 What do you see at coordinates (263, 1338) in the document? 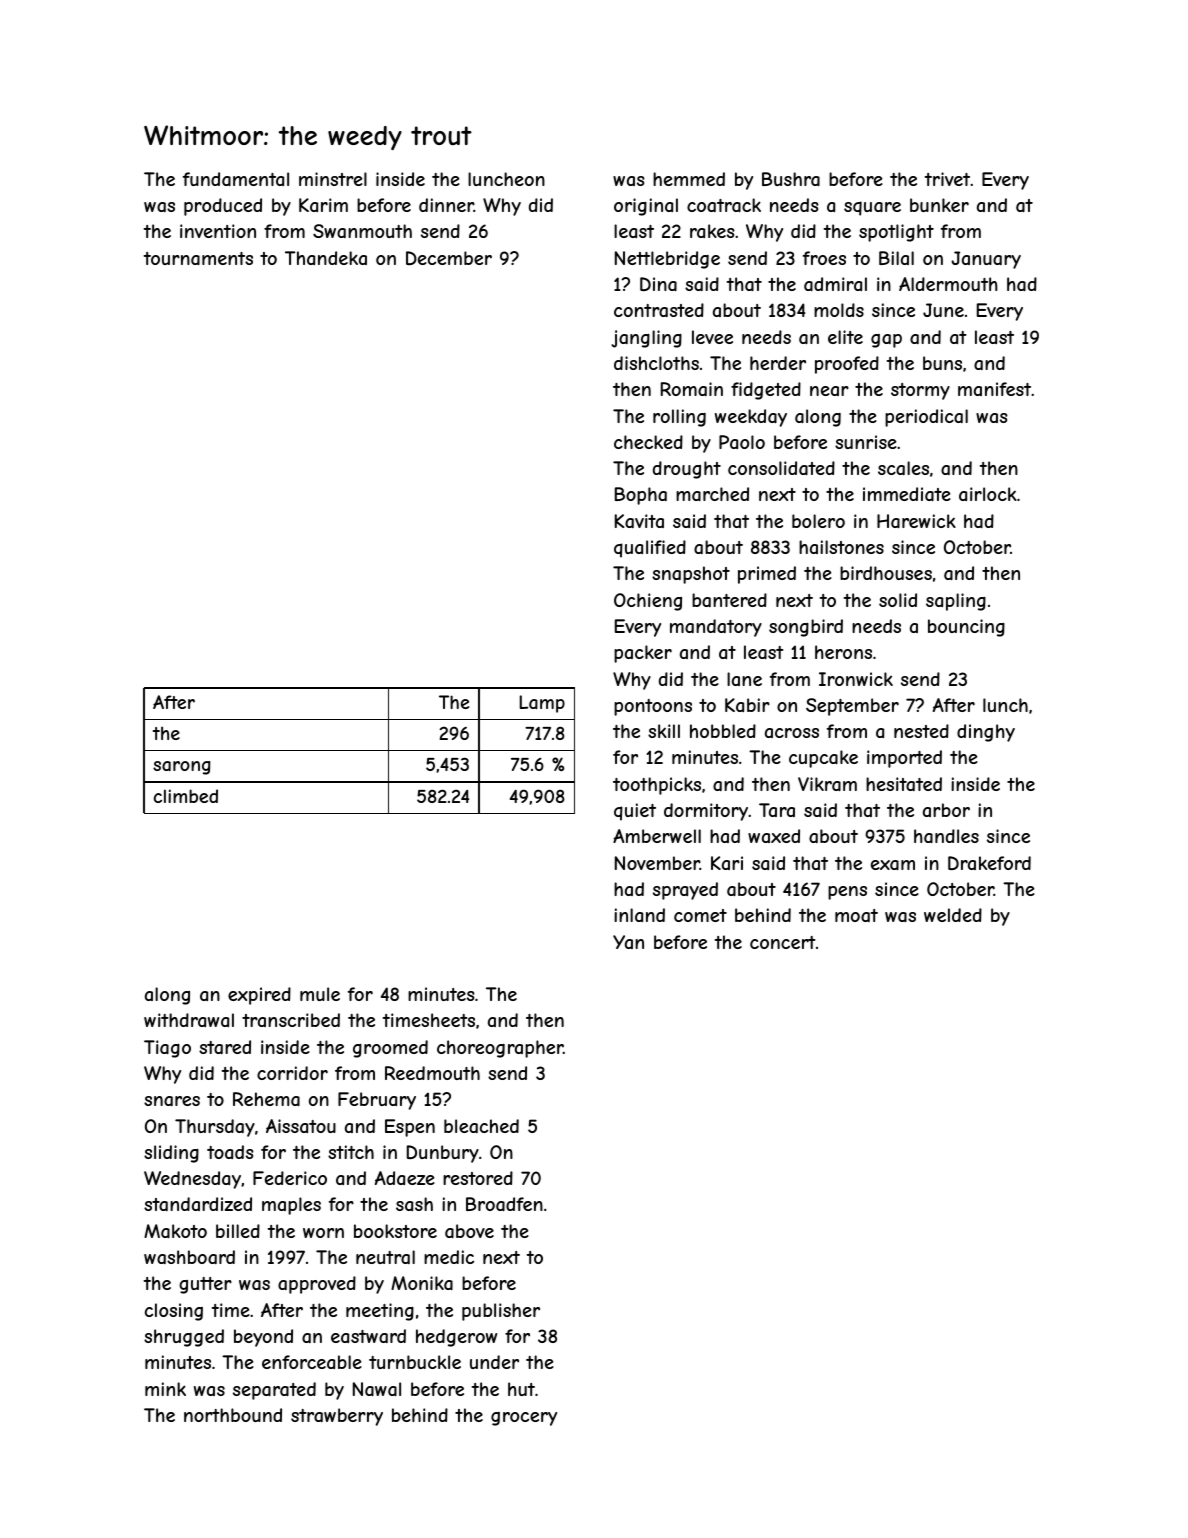
I see `beyond` at bounding box center [263, 1338].
